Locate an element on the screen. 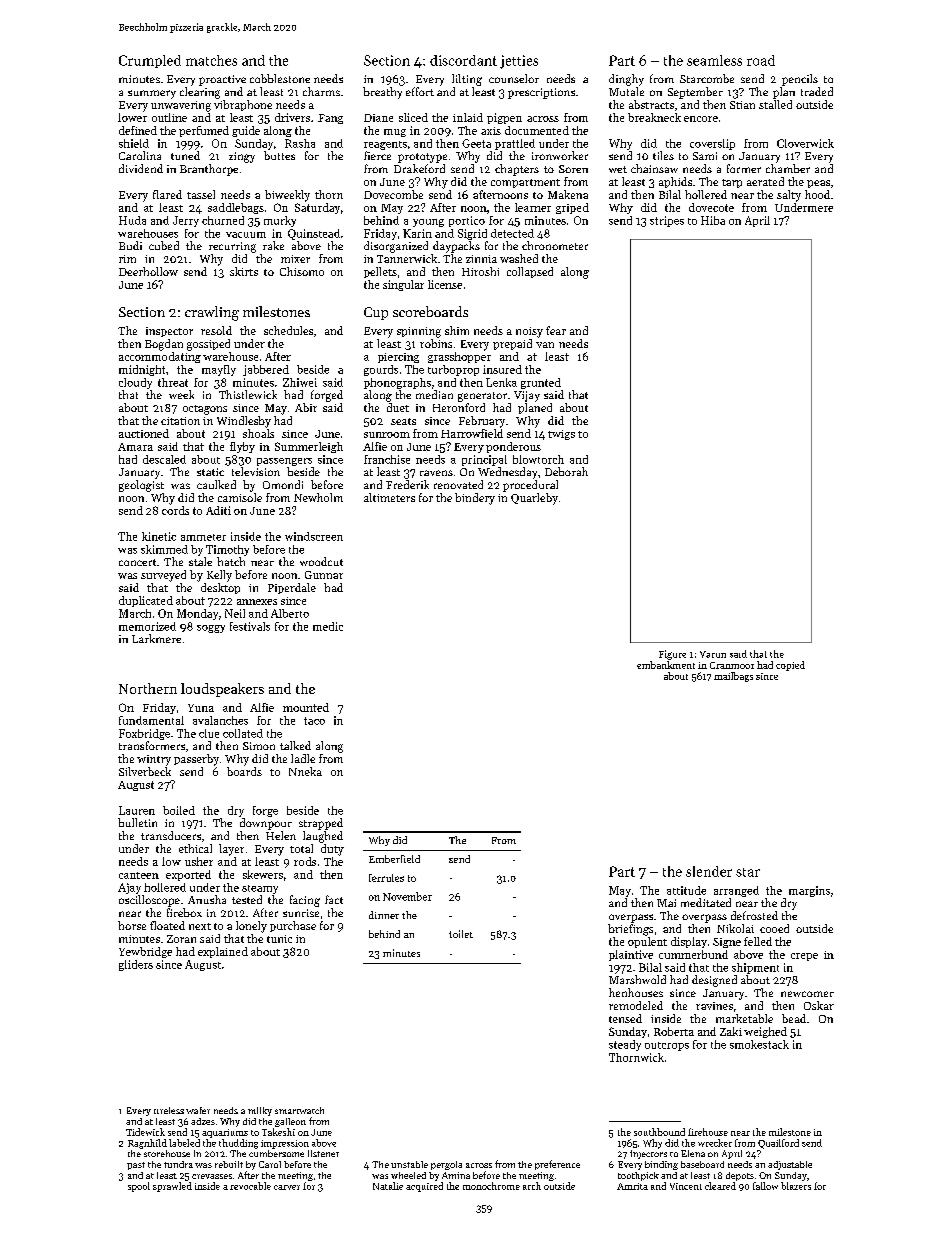  blazers is located at coordinates (796, 1186).
